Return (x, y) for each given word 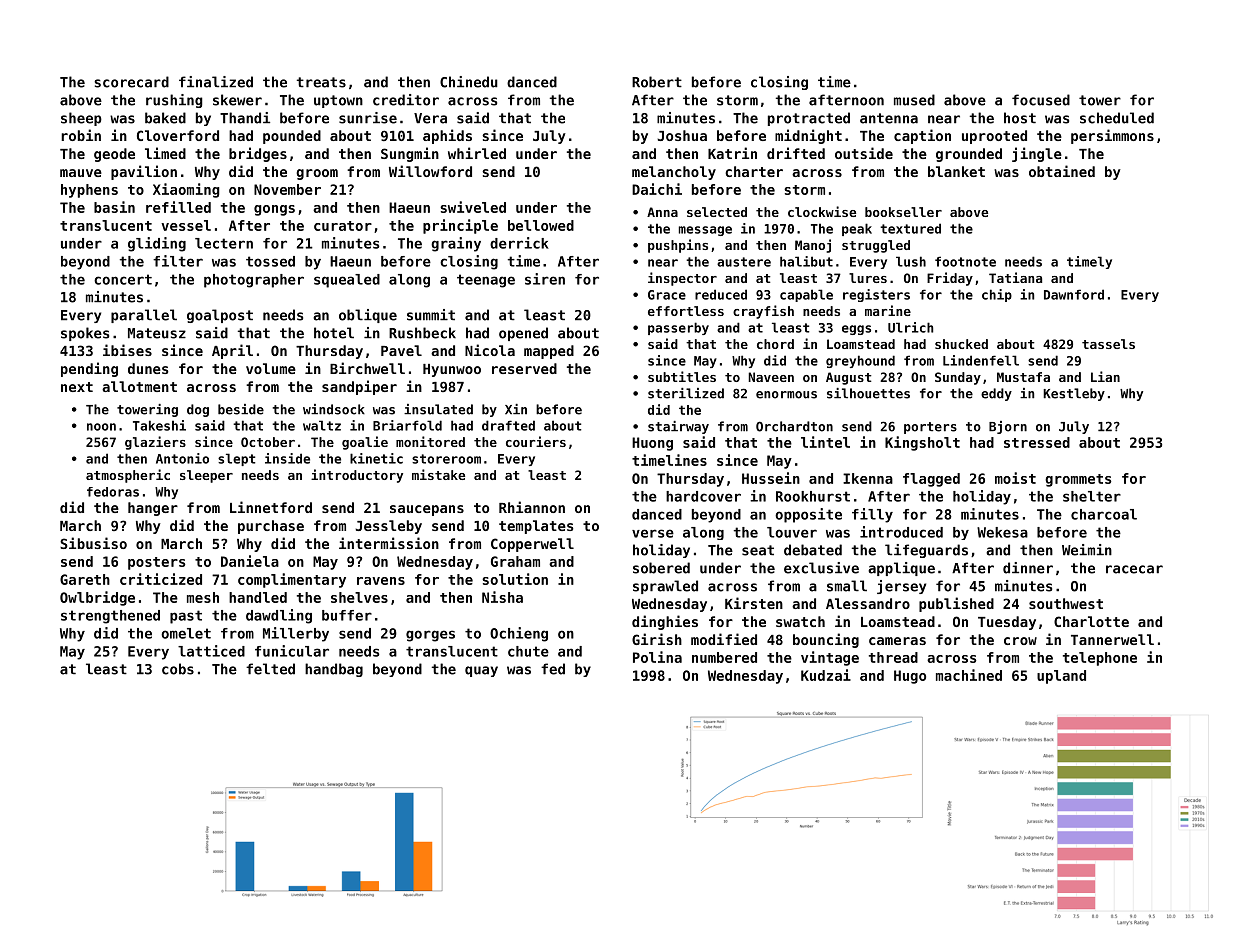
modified (724, 639)
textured (910, 228)
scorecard (131, 82)
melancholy (674, 173)
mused (914, 100)
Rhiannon (532, 507)
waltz (322, 425)
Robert (657, 82)
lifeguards (926, 551)
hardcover (703, 496)
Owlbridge (97, 598)
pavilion (144, 172)
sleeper (206, 476)
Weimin (1087, 550)
